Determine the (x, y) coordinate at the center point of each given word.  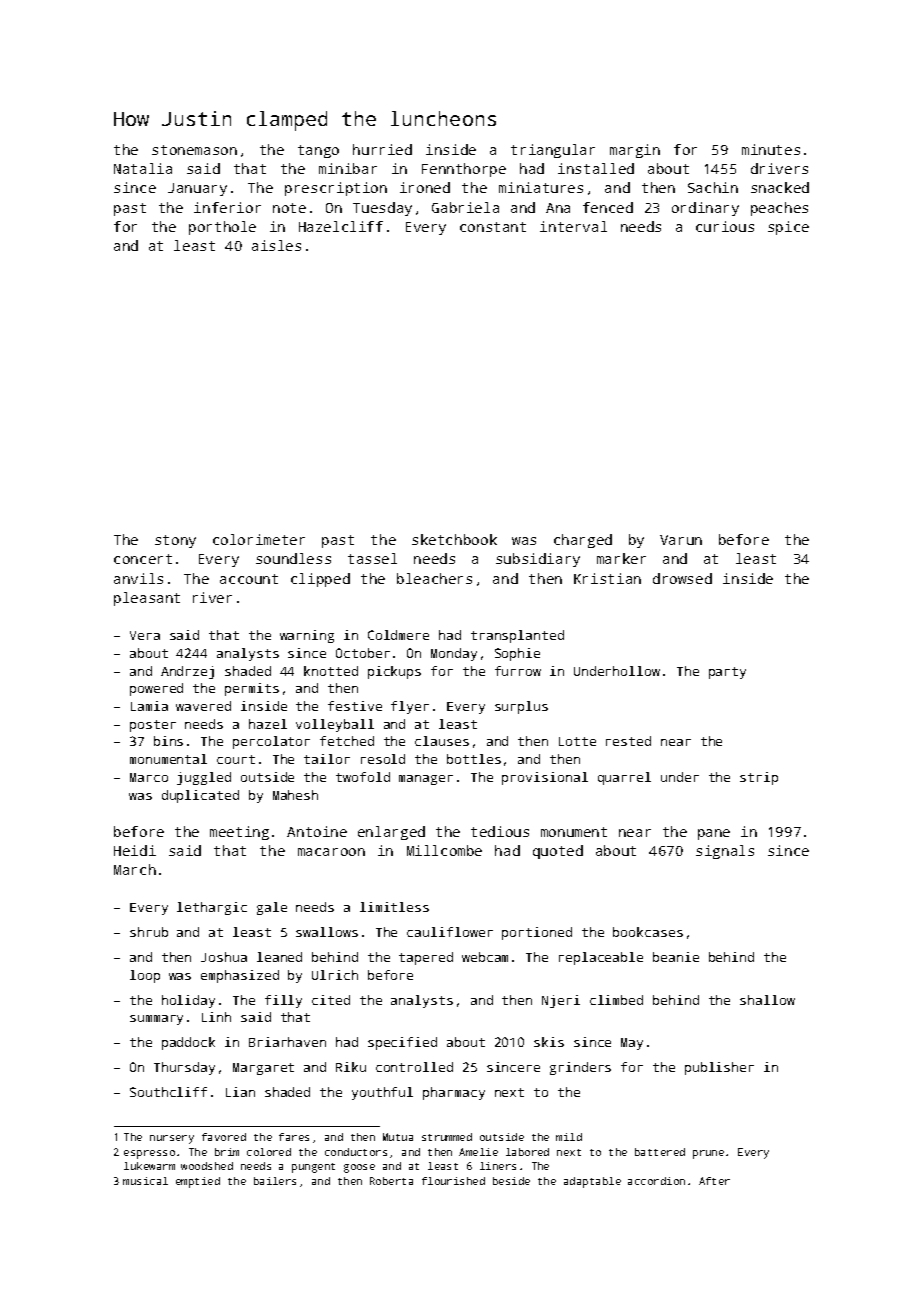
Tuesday (382, 209)
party (727, 673)
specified (402, 1043)
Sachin (713, 187)
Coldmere (398, 635)
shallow (767, 1000)
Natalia (143, 168)
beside (511, 1181)
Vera (145, 635)
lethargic (212, 908)
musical (145, 1181)
